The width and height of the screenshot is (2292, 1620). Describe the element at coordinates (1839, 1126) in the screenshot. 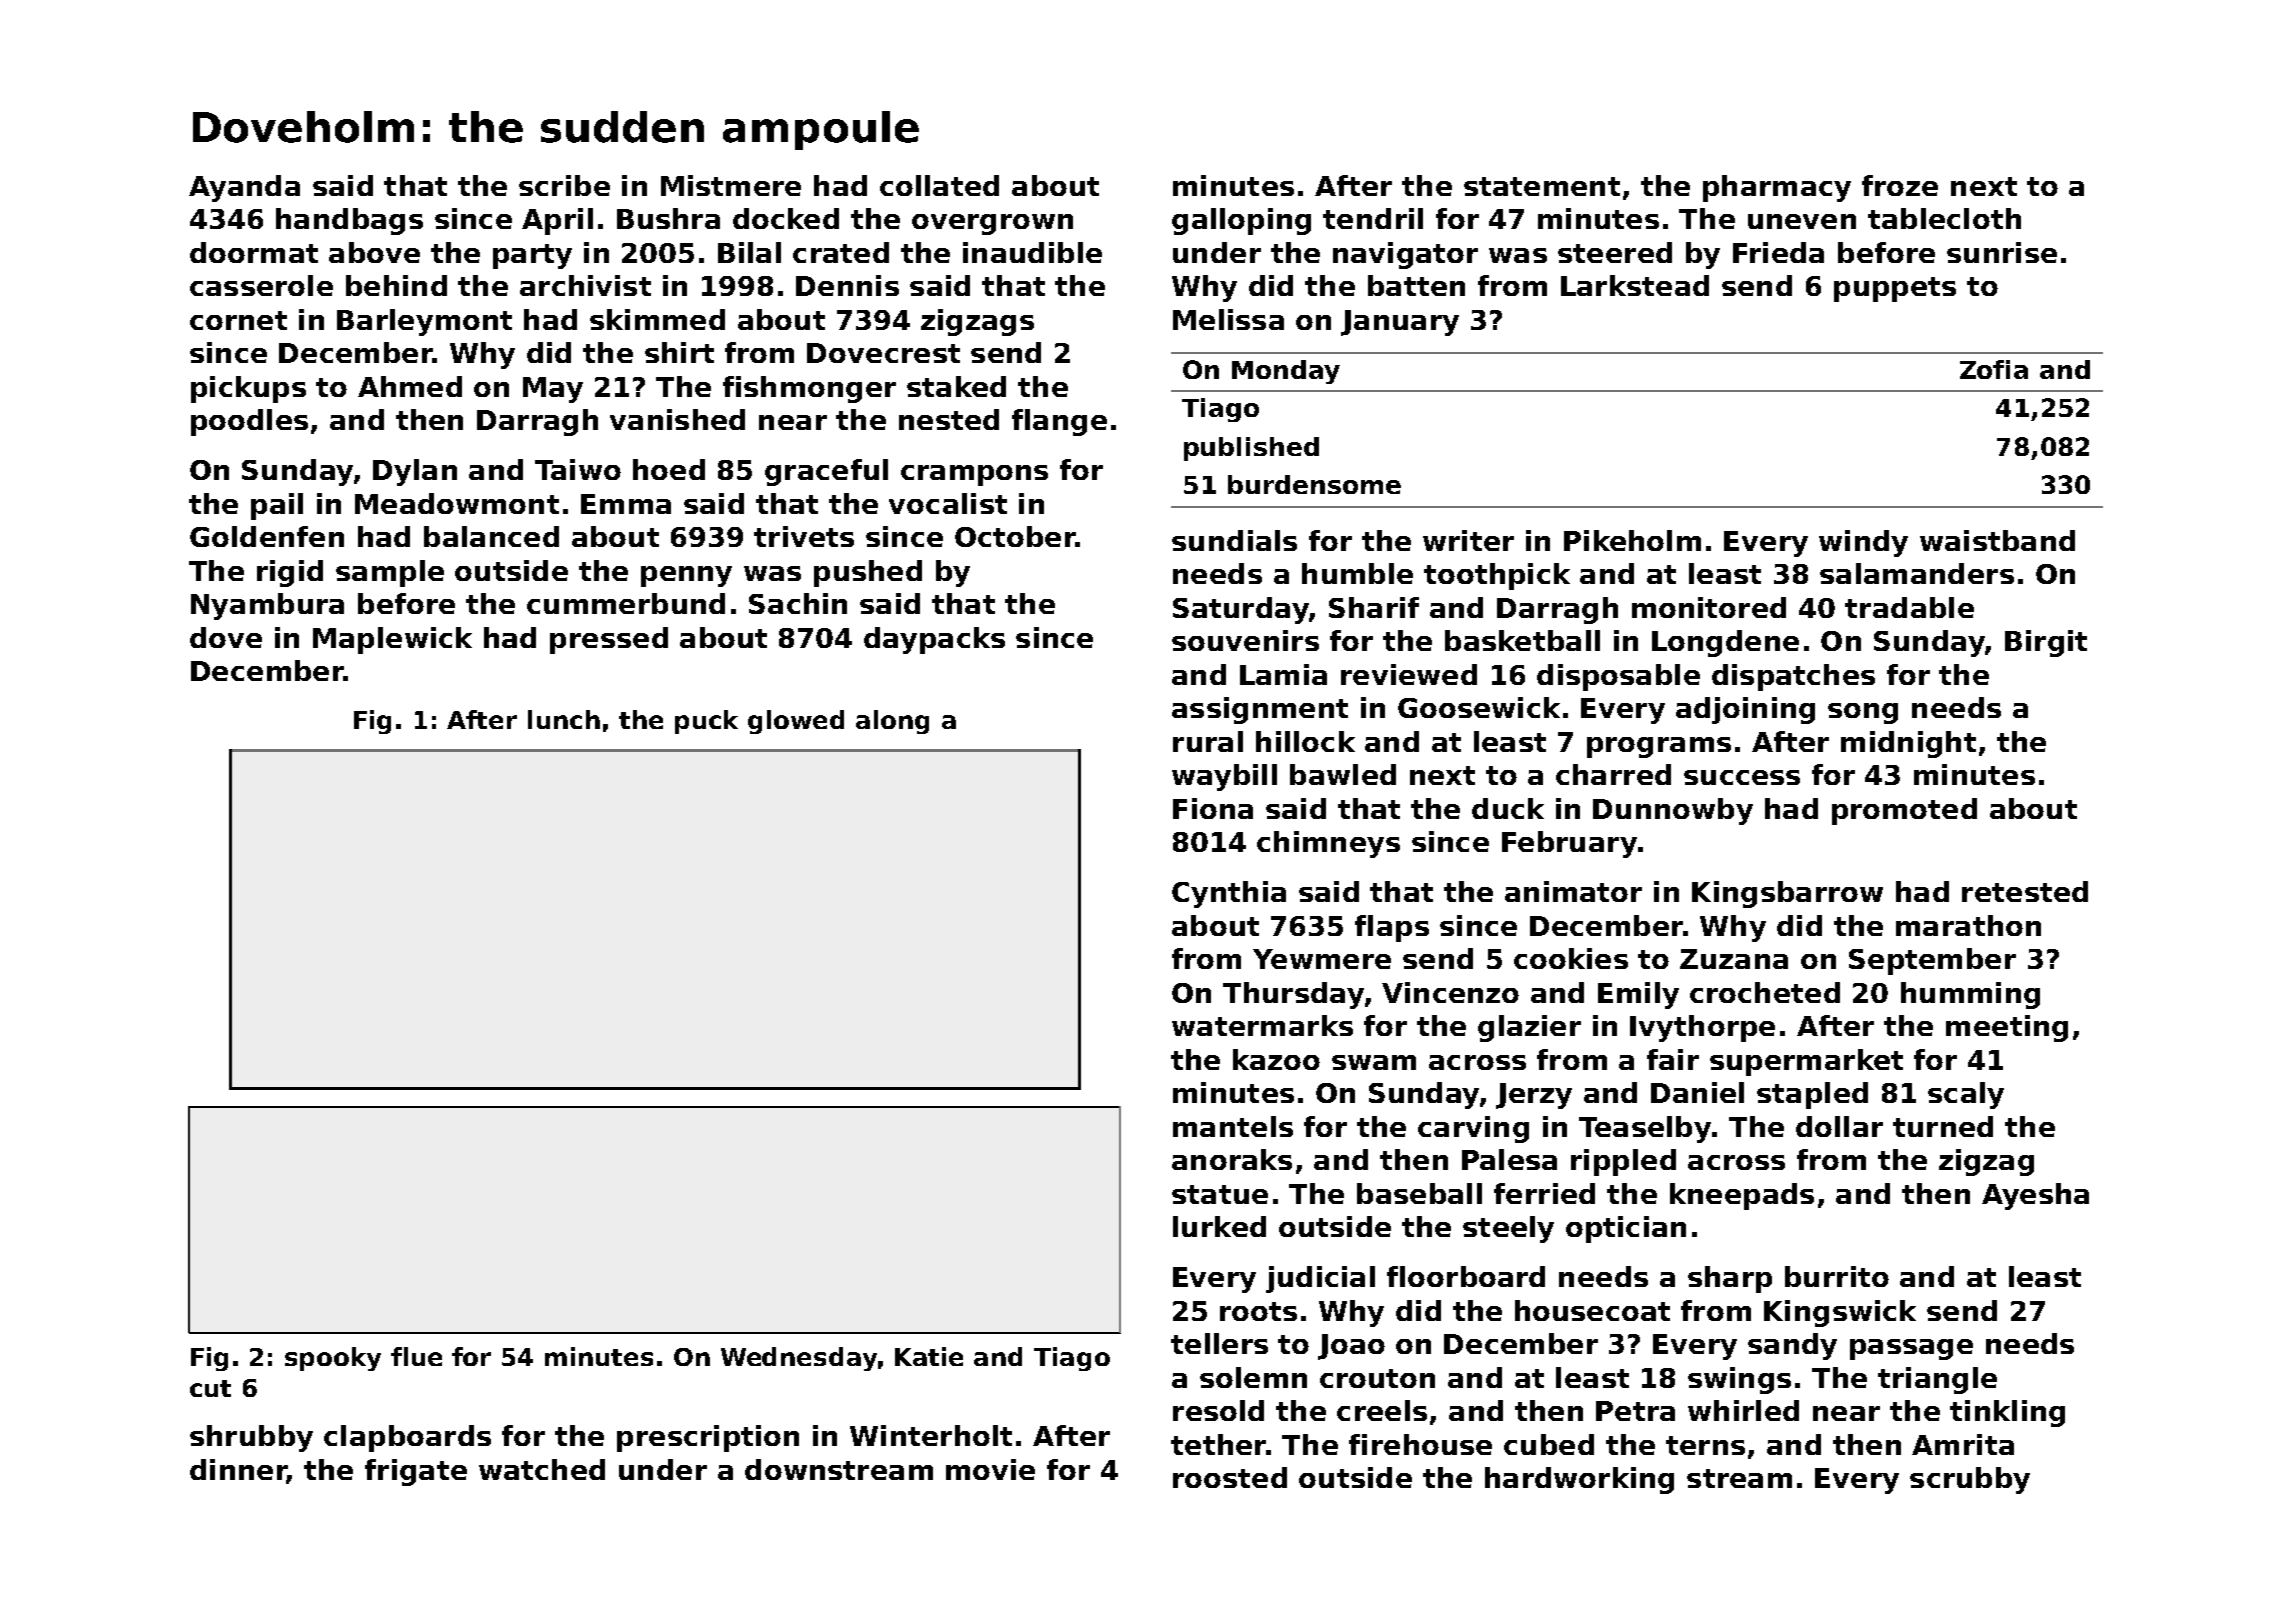

I see `dollar` at that location.
